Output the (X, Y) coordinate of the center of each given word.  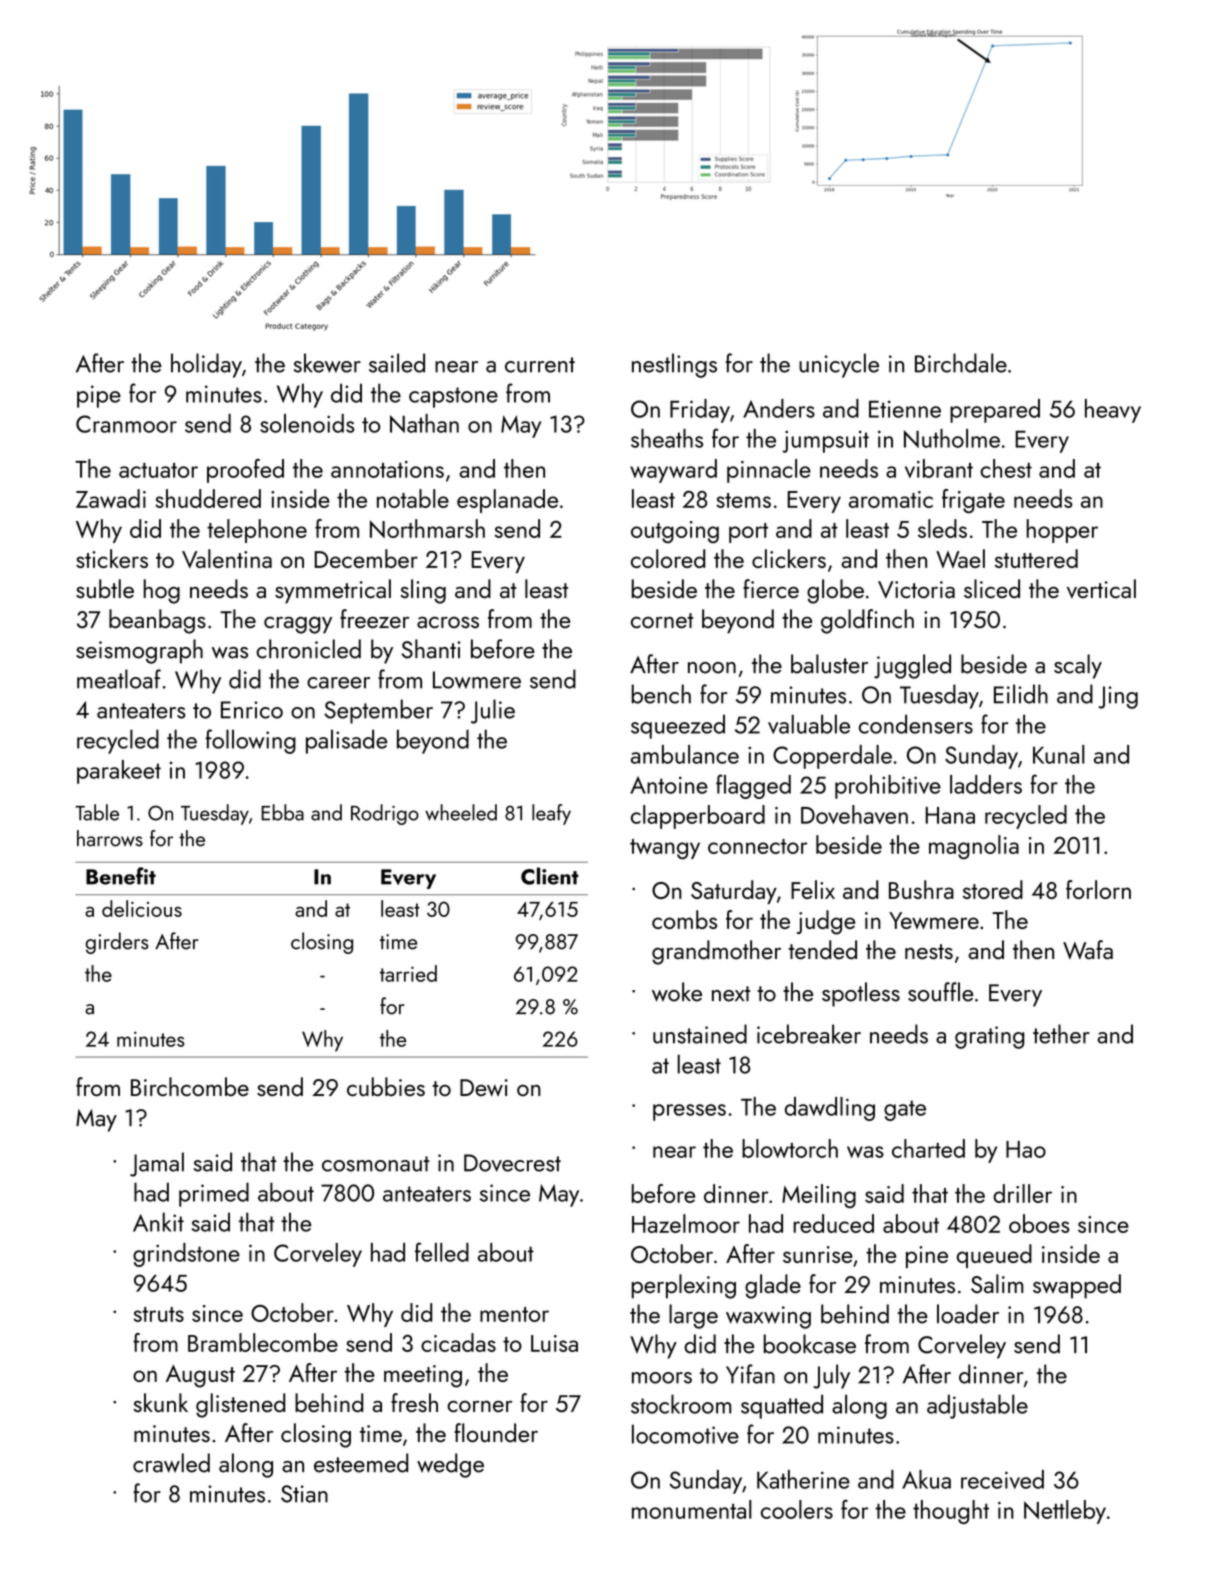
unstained (700, 1034)
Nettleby (1065, 1512)
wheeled (461, 812)
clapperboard (698, 817)
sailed (397, 363)
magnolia (974, 847)
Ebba (282, 812)
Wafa (1088, 949)
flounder (496, 1433)
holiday (206, 365)
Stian (304, 1494)
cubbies (386, 1087)
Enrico (252, 710)
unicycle (839, 365)
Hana (950, 815)
